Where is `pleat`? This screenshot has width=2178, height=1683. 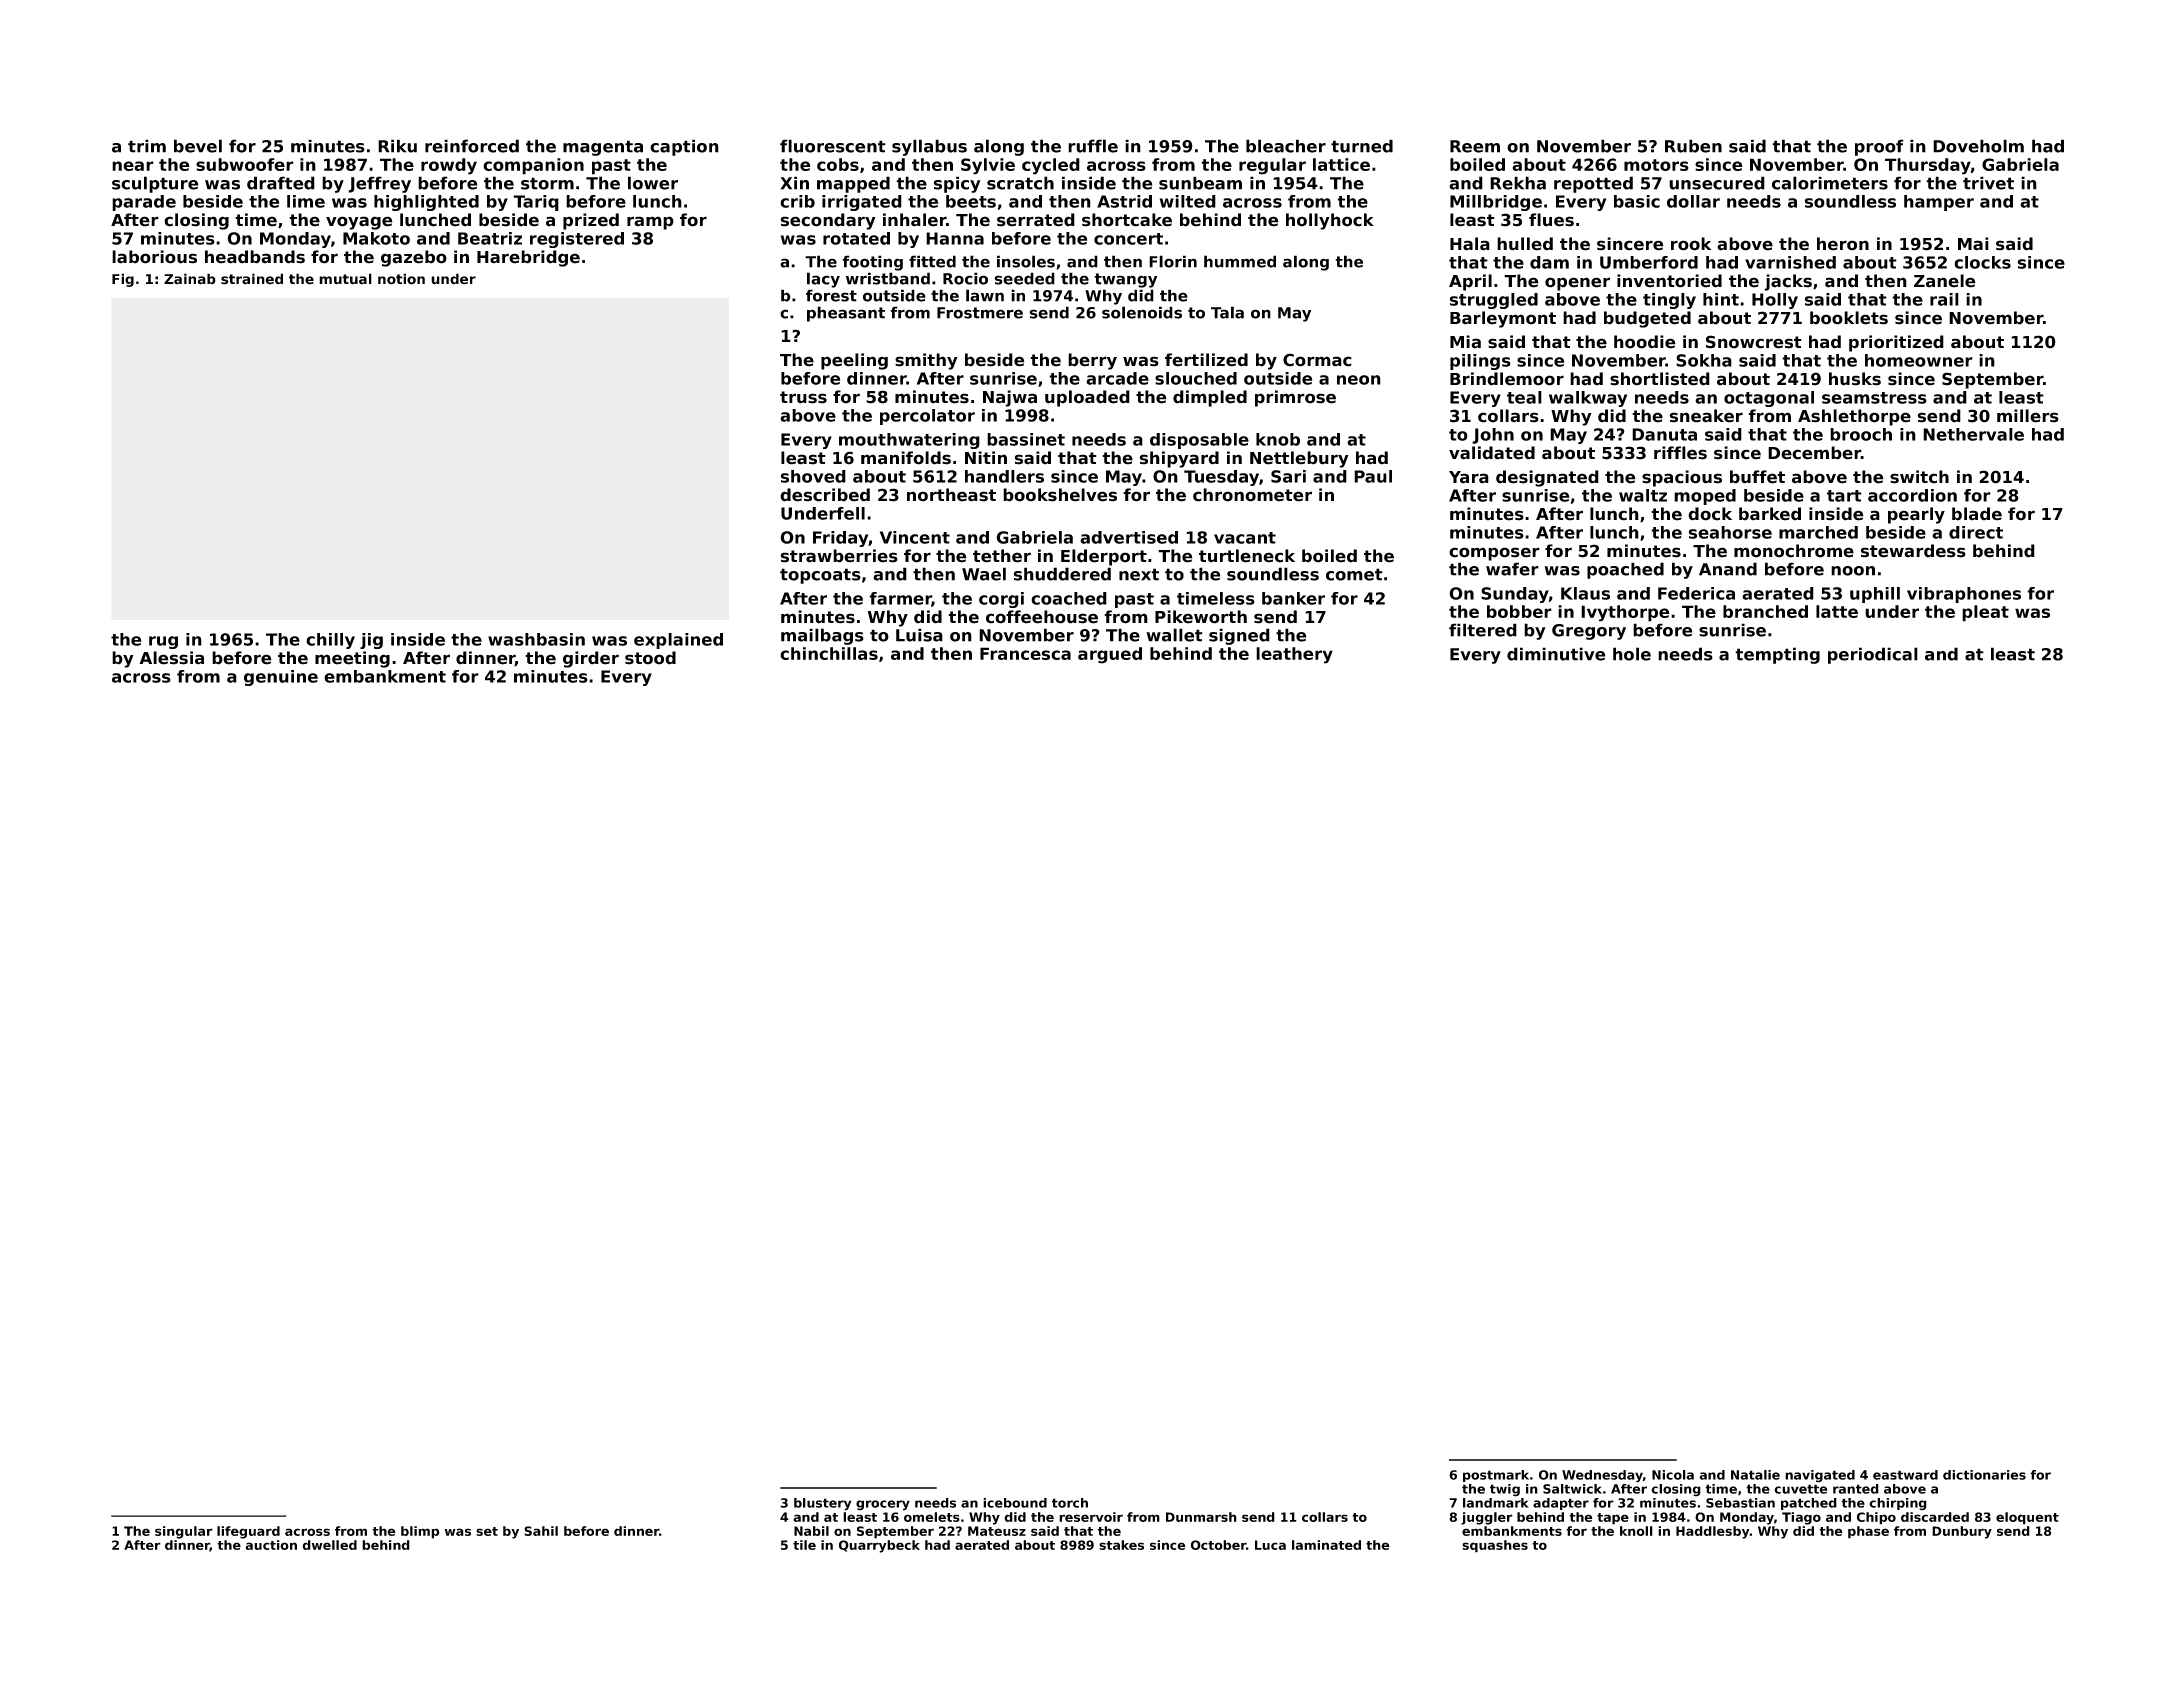
pleat is located at coordinates (1985, 613).
